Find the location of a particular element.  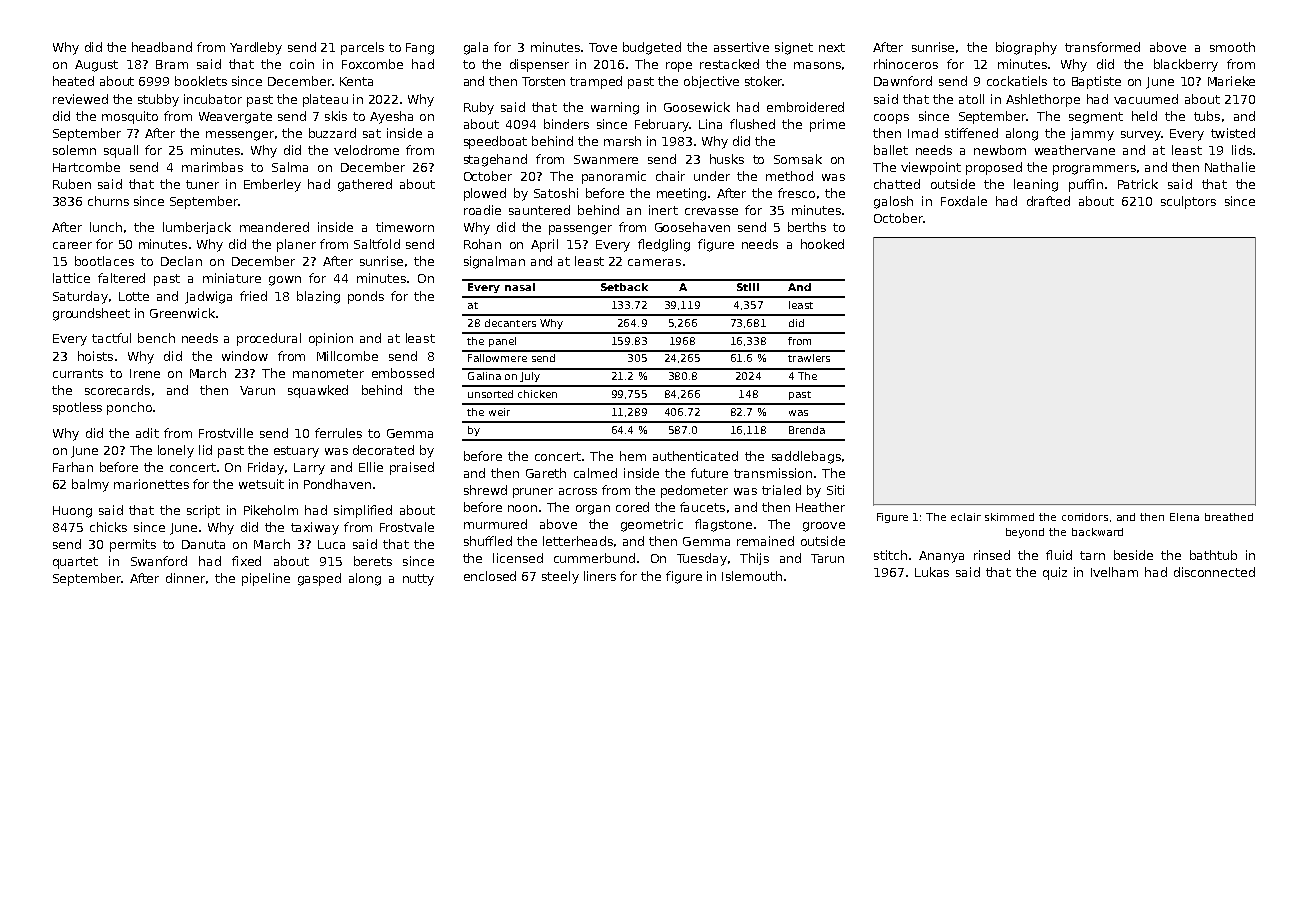

dinner is located at coordinates (185, 578).
